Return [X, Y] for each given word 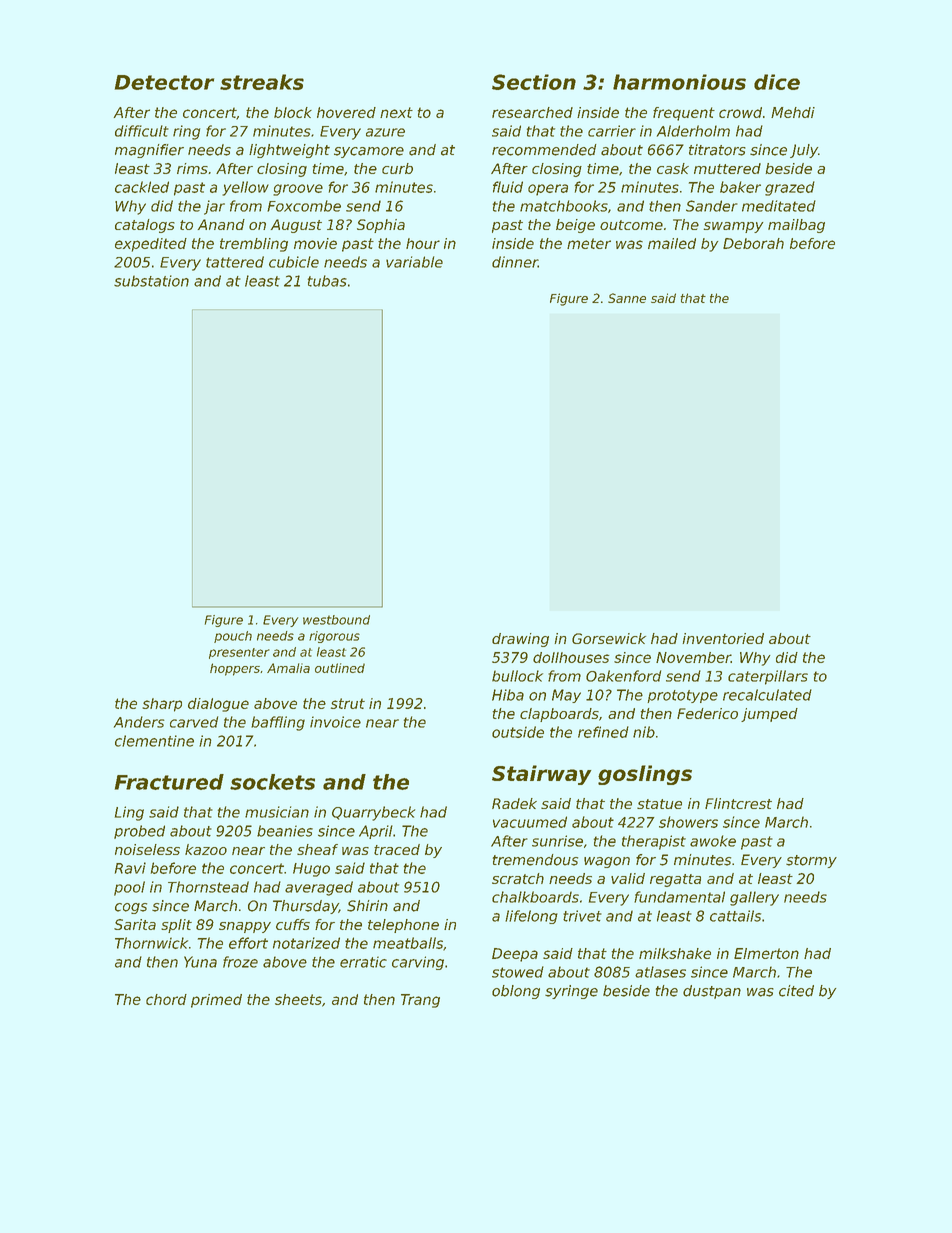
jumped [769, 715]
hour [423, 243]
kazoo [206, 849]
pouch [233, 637]
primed [216, 1001]
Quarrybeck [373, 813]
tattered [235, 262]
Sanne [627, 298]
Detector [164, 82]
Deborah [753, 243]
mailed [672, 243]
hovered [346, 112]
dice [777, 82]
